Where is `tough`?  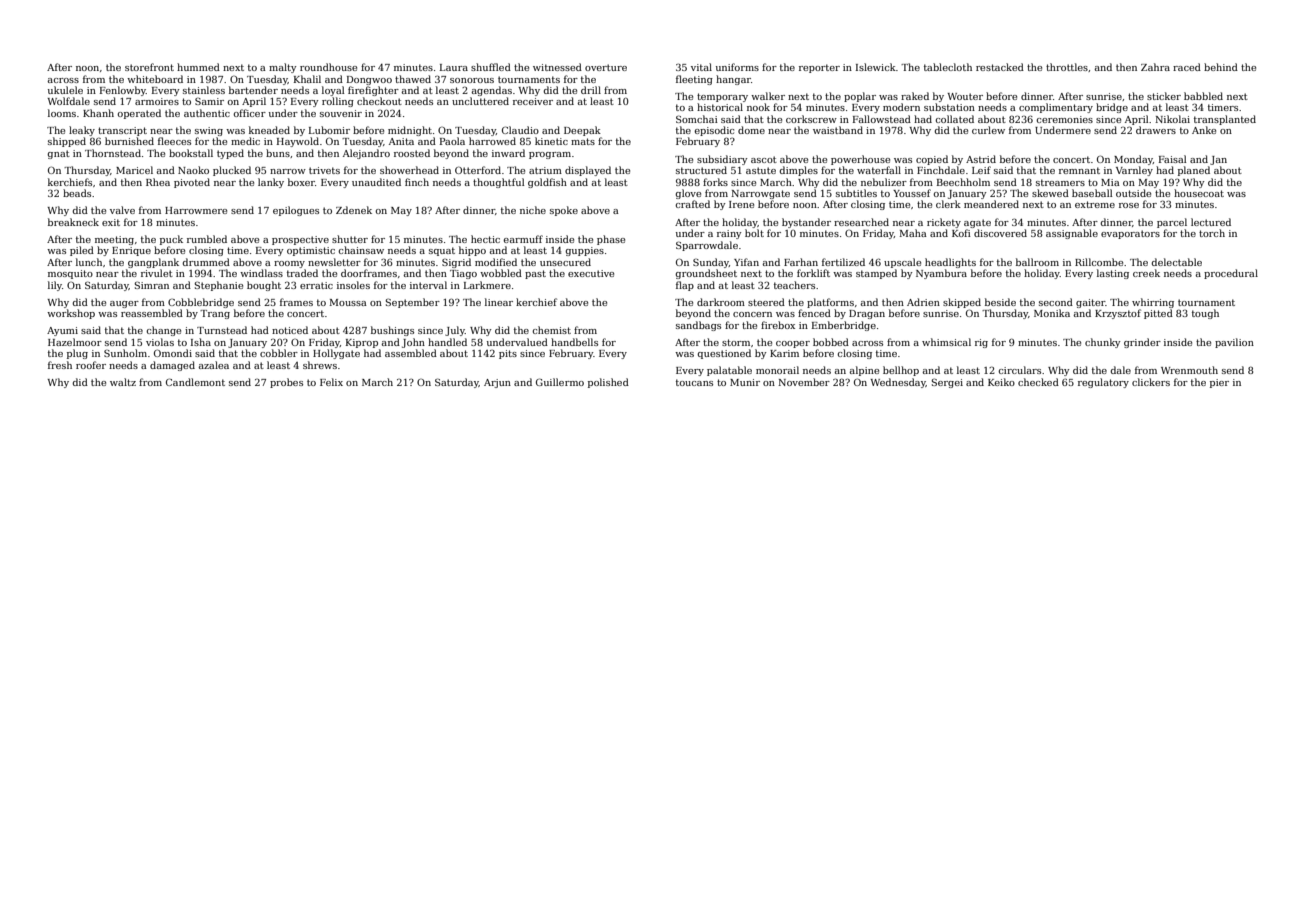
tough is located at coordinates (1205, 314).
